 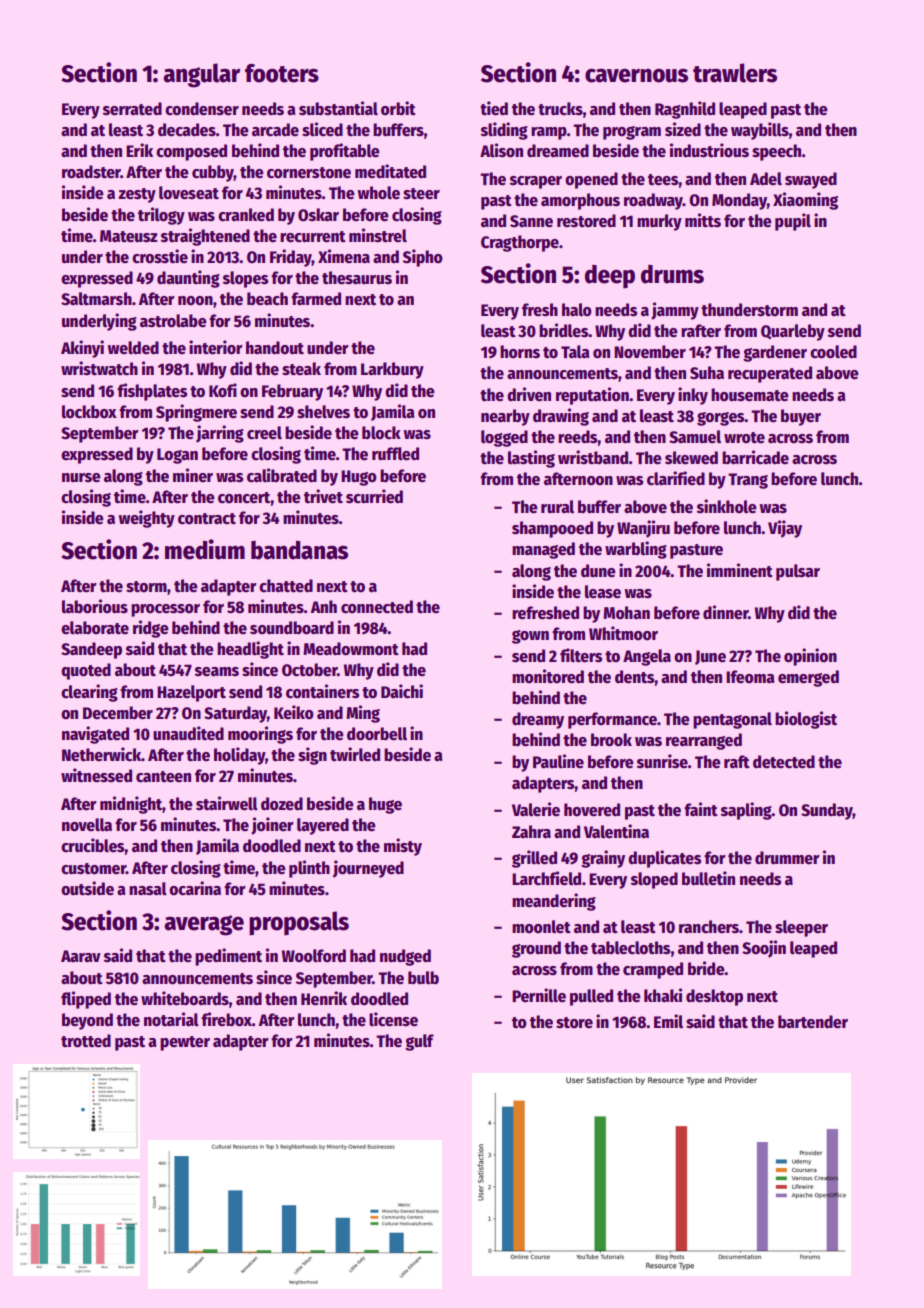 I want to click on Vijay, so click(x=785, y=529).
